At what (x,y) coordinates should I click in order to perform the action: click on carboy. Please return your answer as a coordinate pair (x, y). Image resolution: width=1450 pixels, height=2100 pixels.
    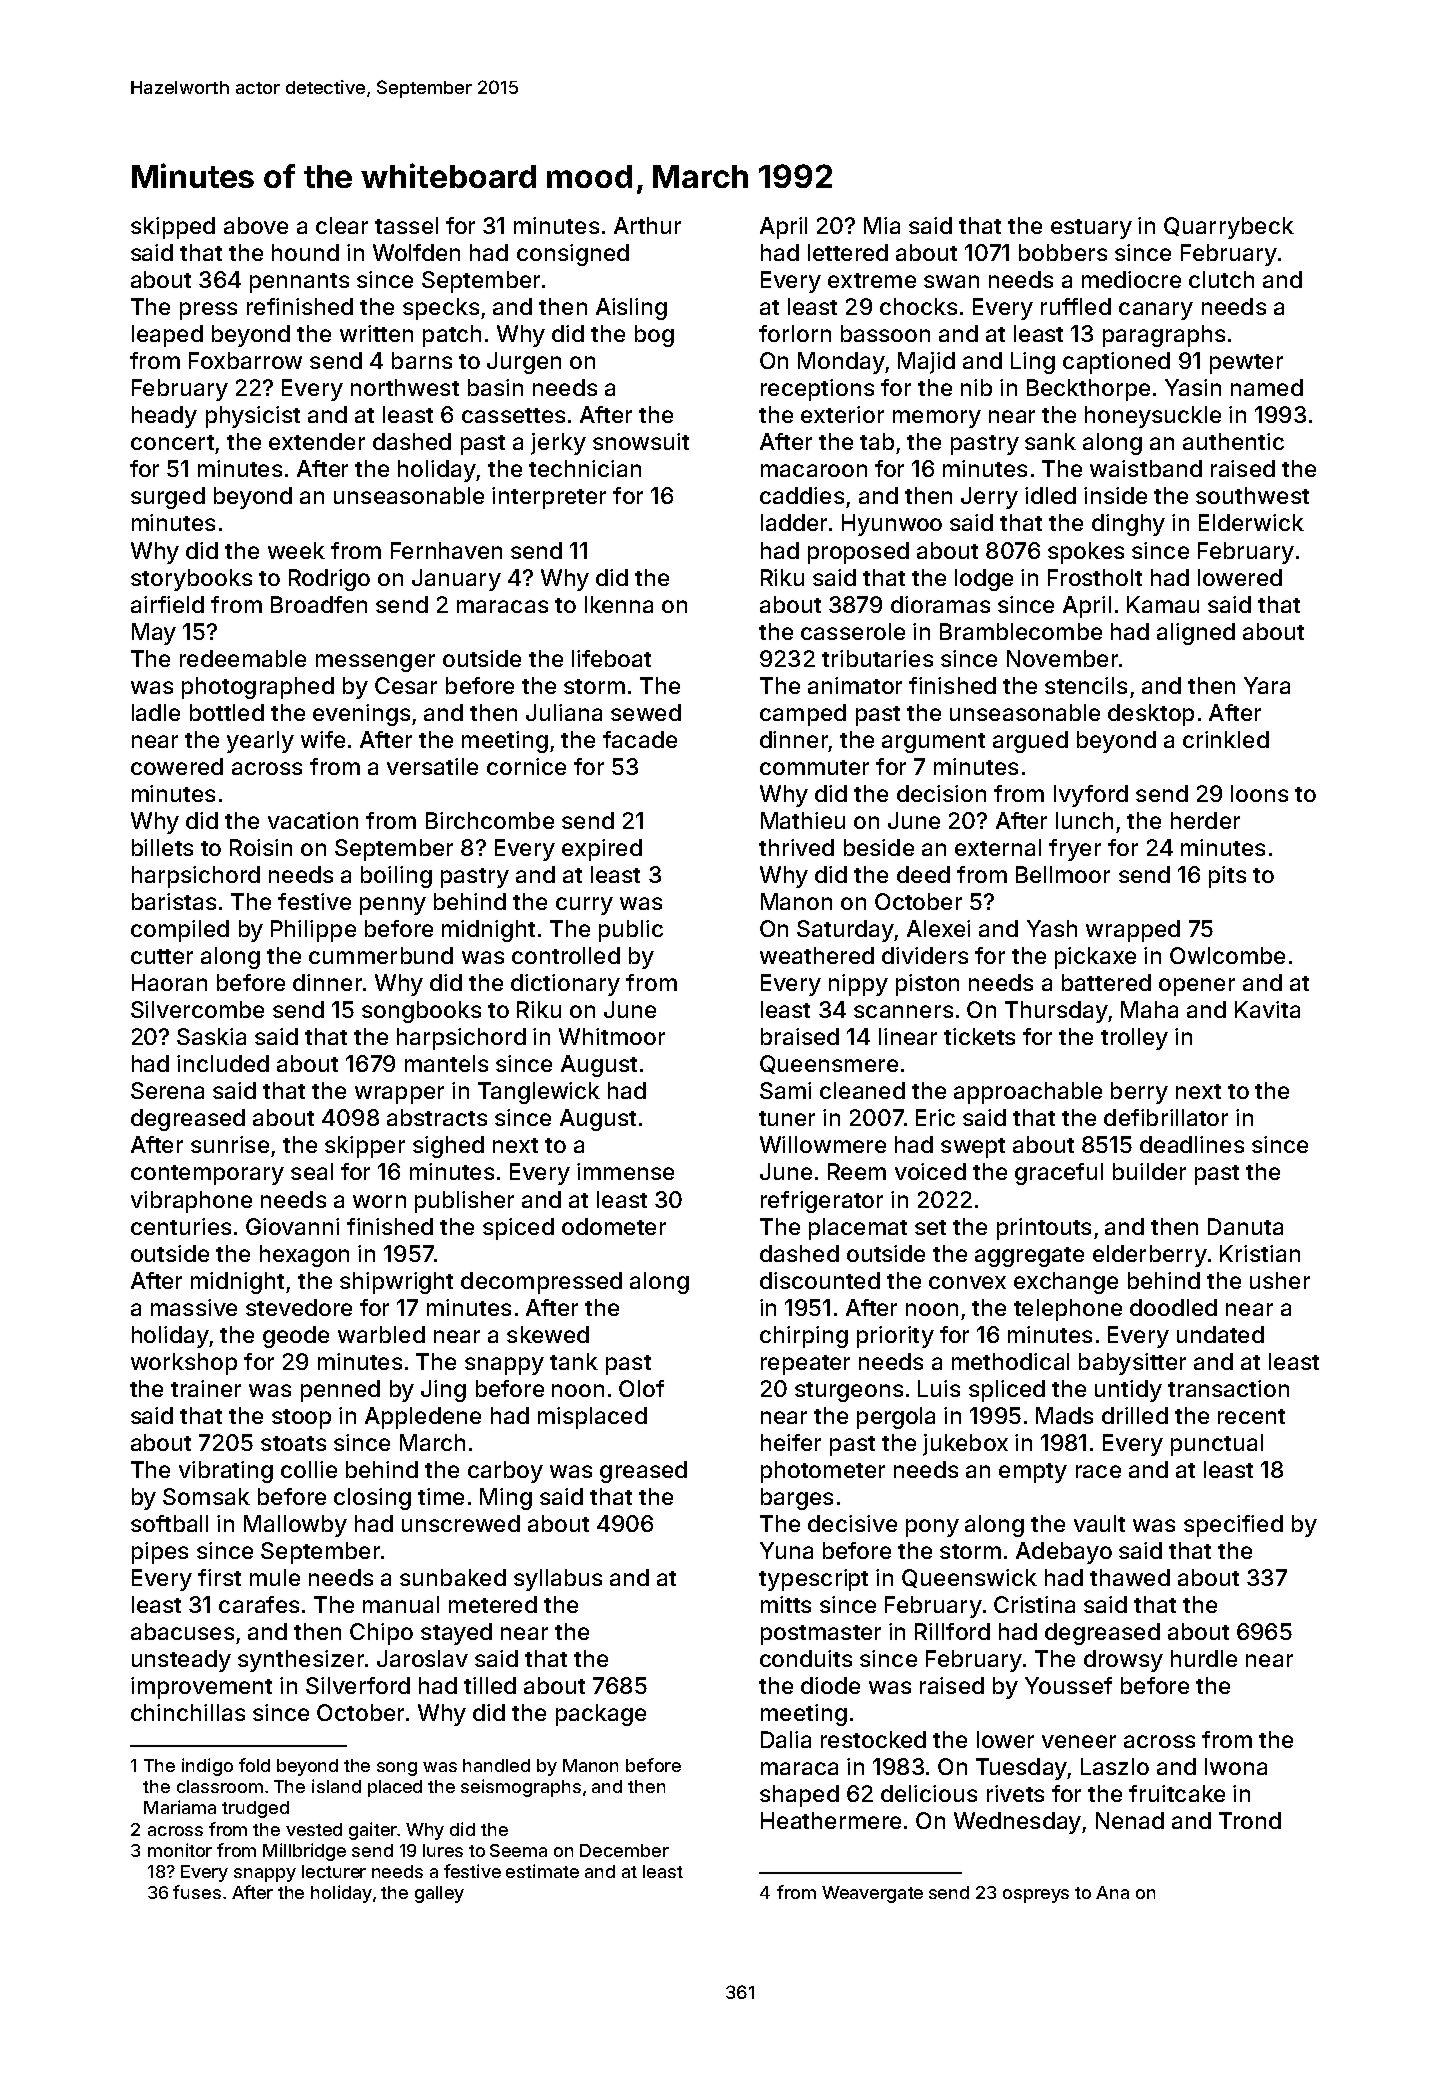
    Looking at the image, I should click on (505, 1472).
